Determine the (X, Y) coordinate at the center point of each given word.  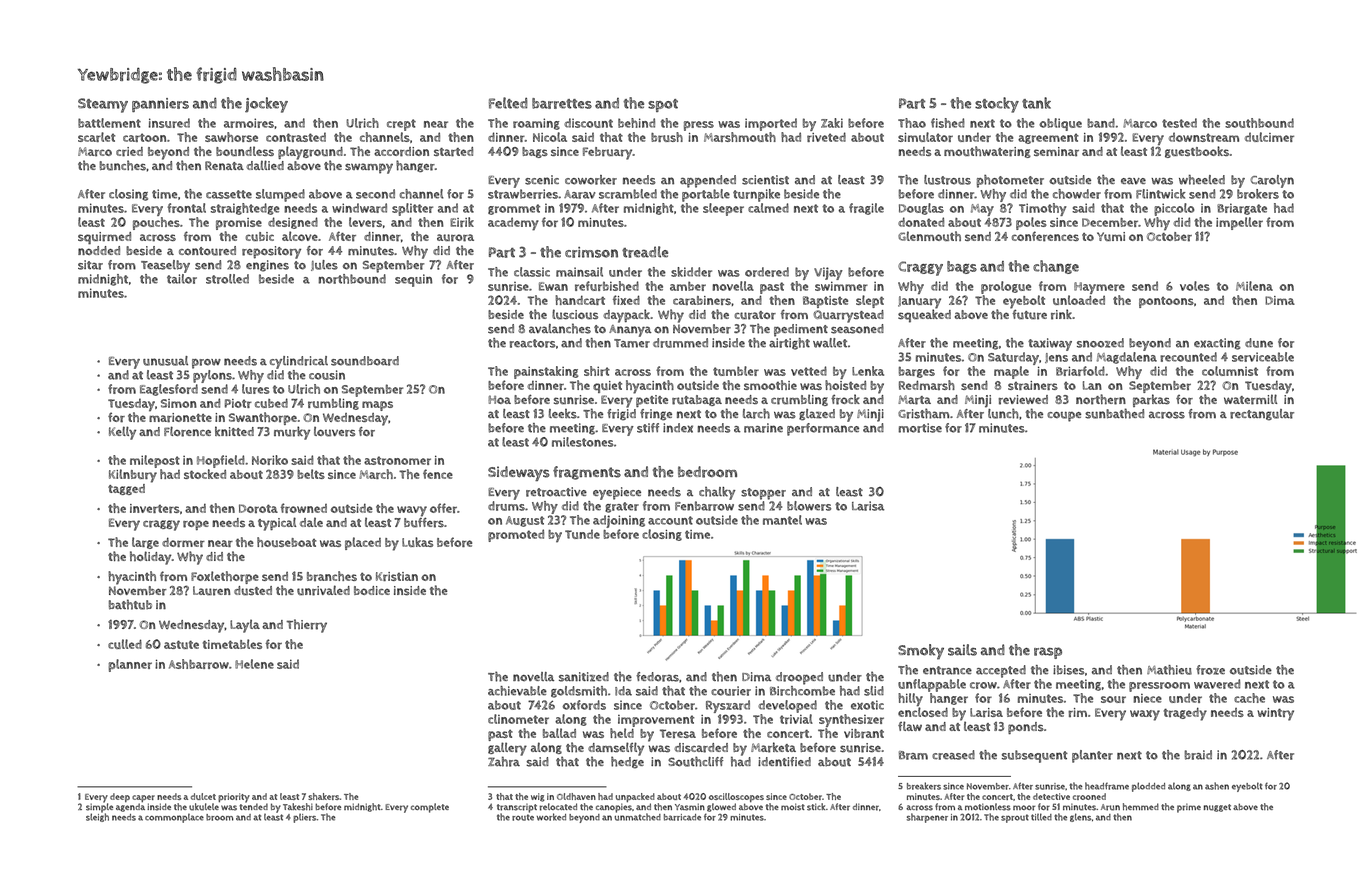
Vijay (828, 273)
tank (1036, 103)
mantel (782, 520)
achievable (517, 691)
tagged (126, 489)
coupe (1064, 417)
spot (663, 105)
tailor (182, 279)
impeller (1239, 223)
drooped (799, 678)
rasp (1048, 653)
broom (220, 817)
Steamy (103, 105)
